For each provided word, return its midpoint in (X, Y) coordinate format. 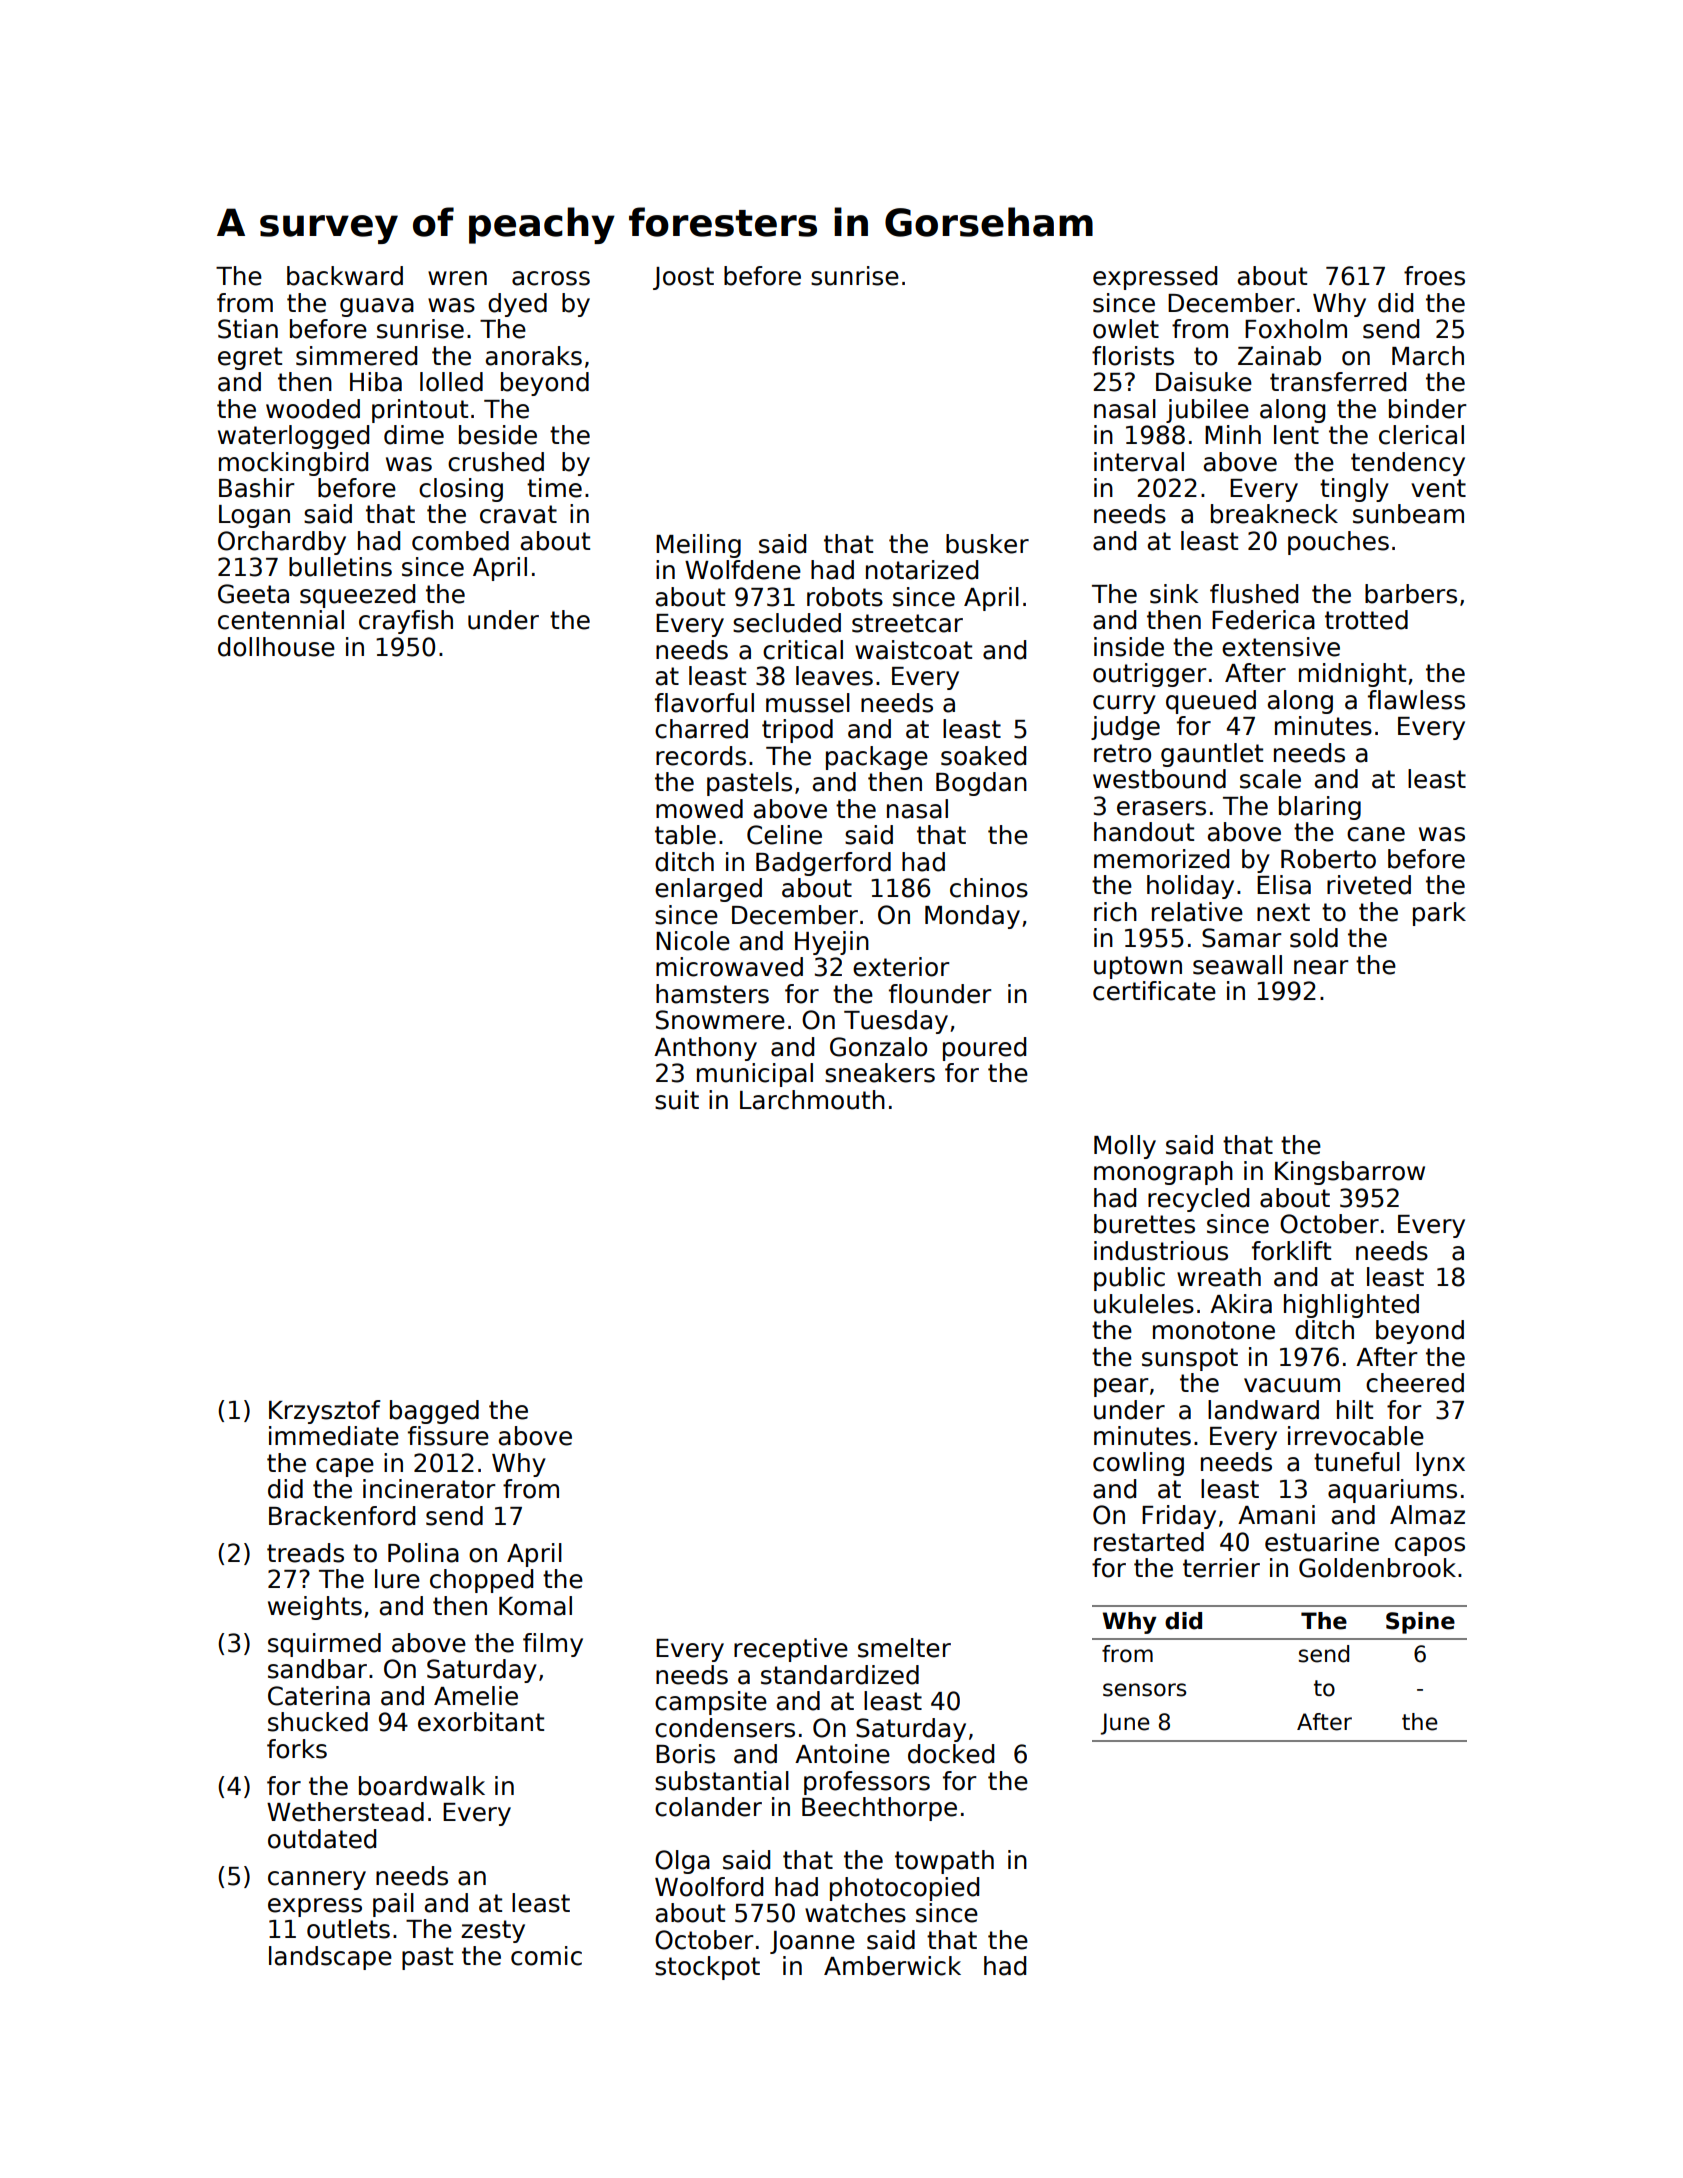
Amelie (476, 1696)
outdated (322, 1839)
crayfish (406, 622)
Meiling (698, 546)
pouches (1338, 543)
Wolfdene (743, 570)
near (1321, 967)
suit (677, 1100)
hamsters (712, 994)
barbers (1411, 594)
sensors (1144, 1690)
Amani (1276, 1515)
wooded (313, 409)
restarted (1149, 1542)
